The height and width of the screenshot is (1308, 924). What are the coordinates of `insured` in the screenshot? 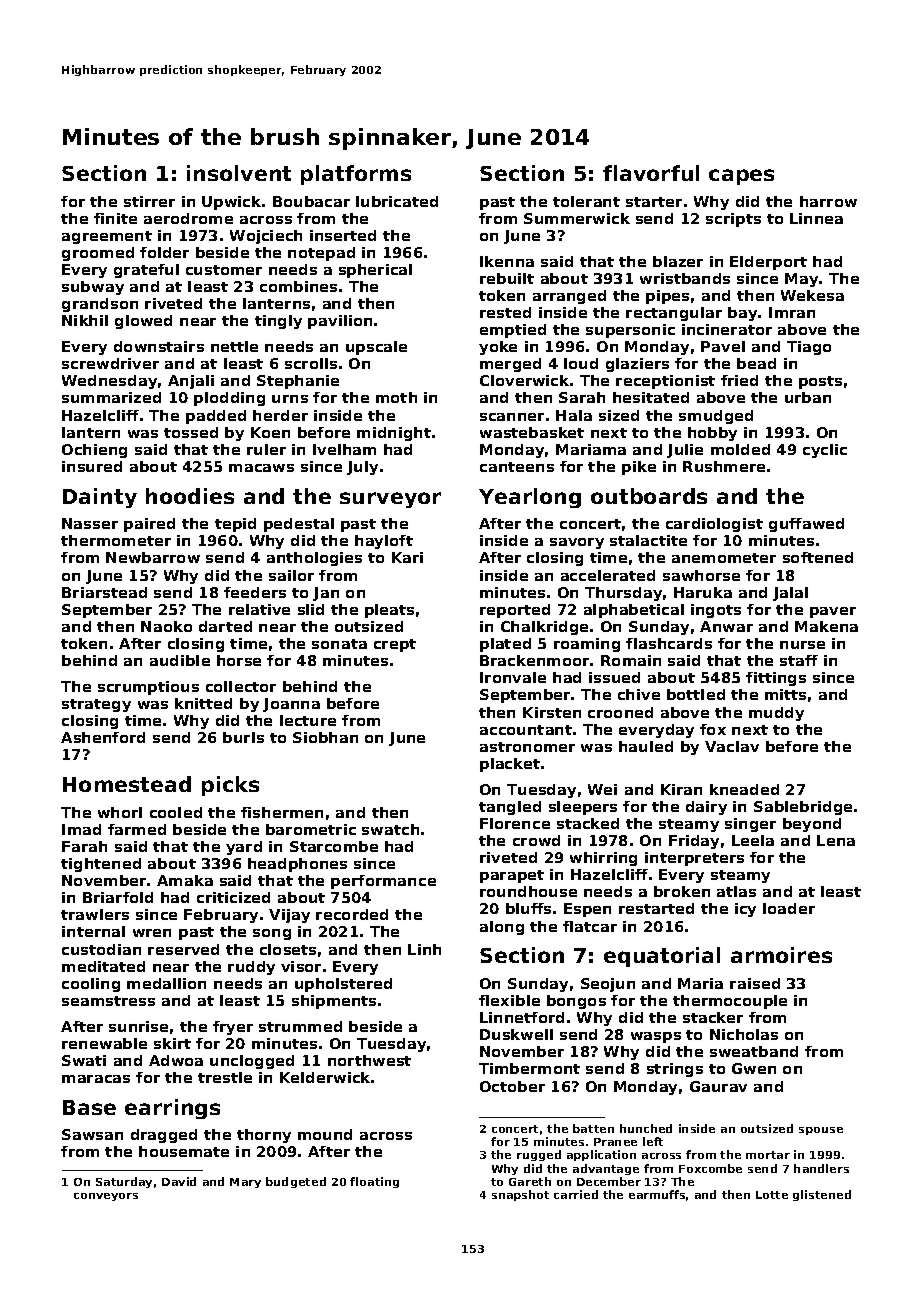 It's located at (92, 466).
